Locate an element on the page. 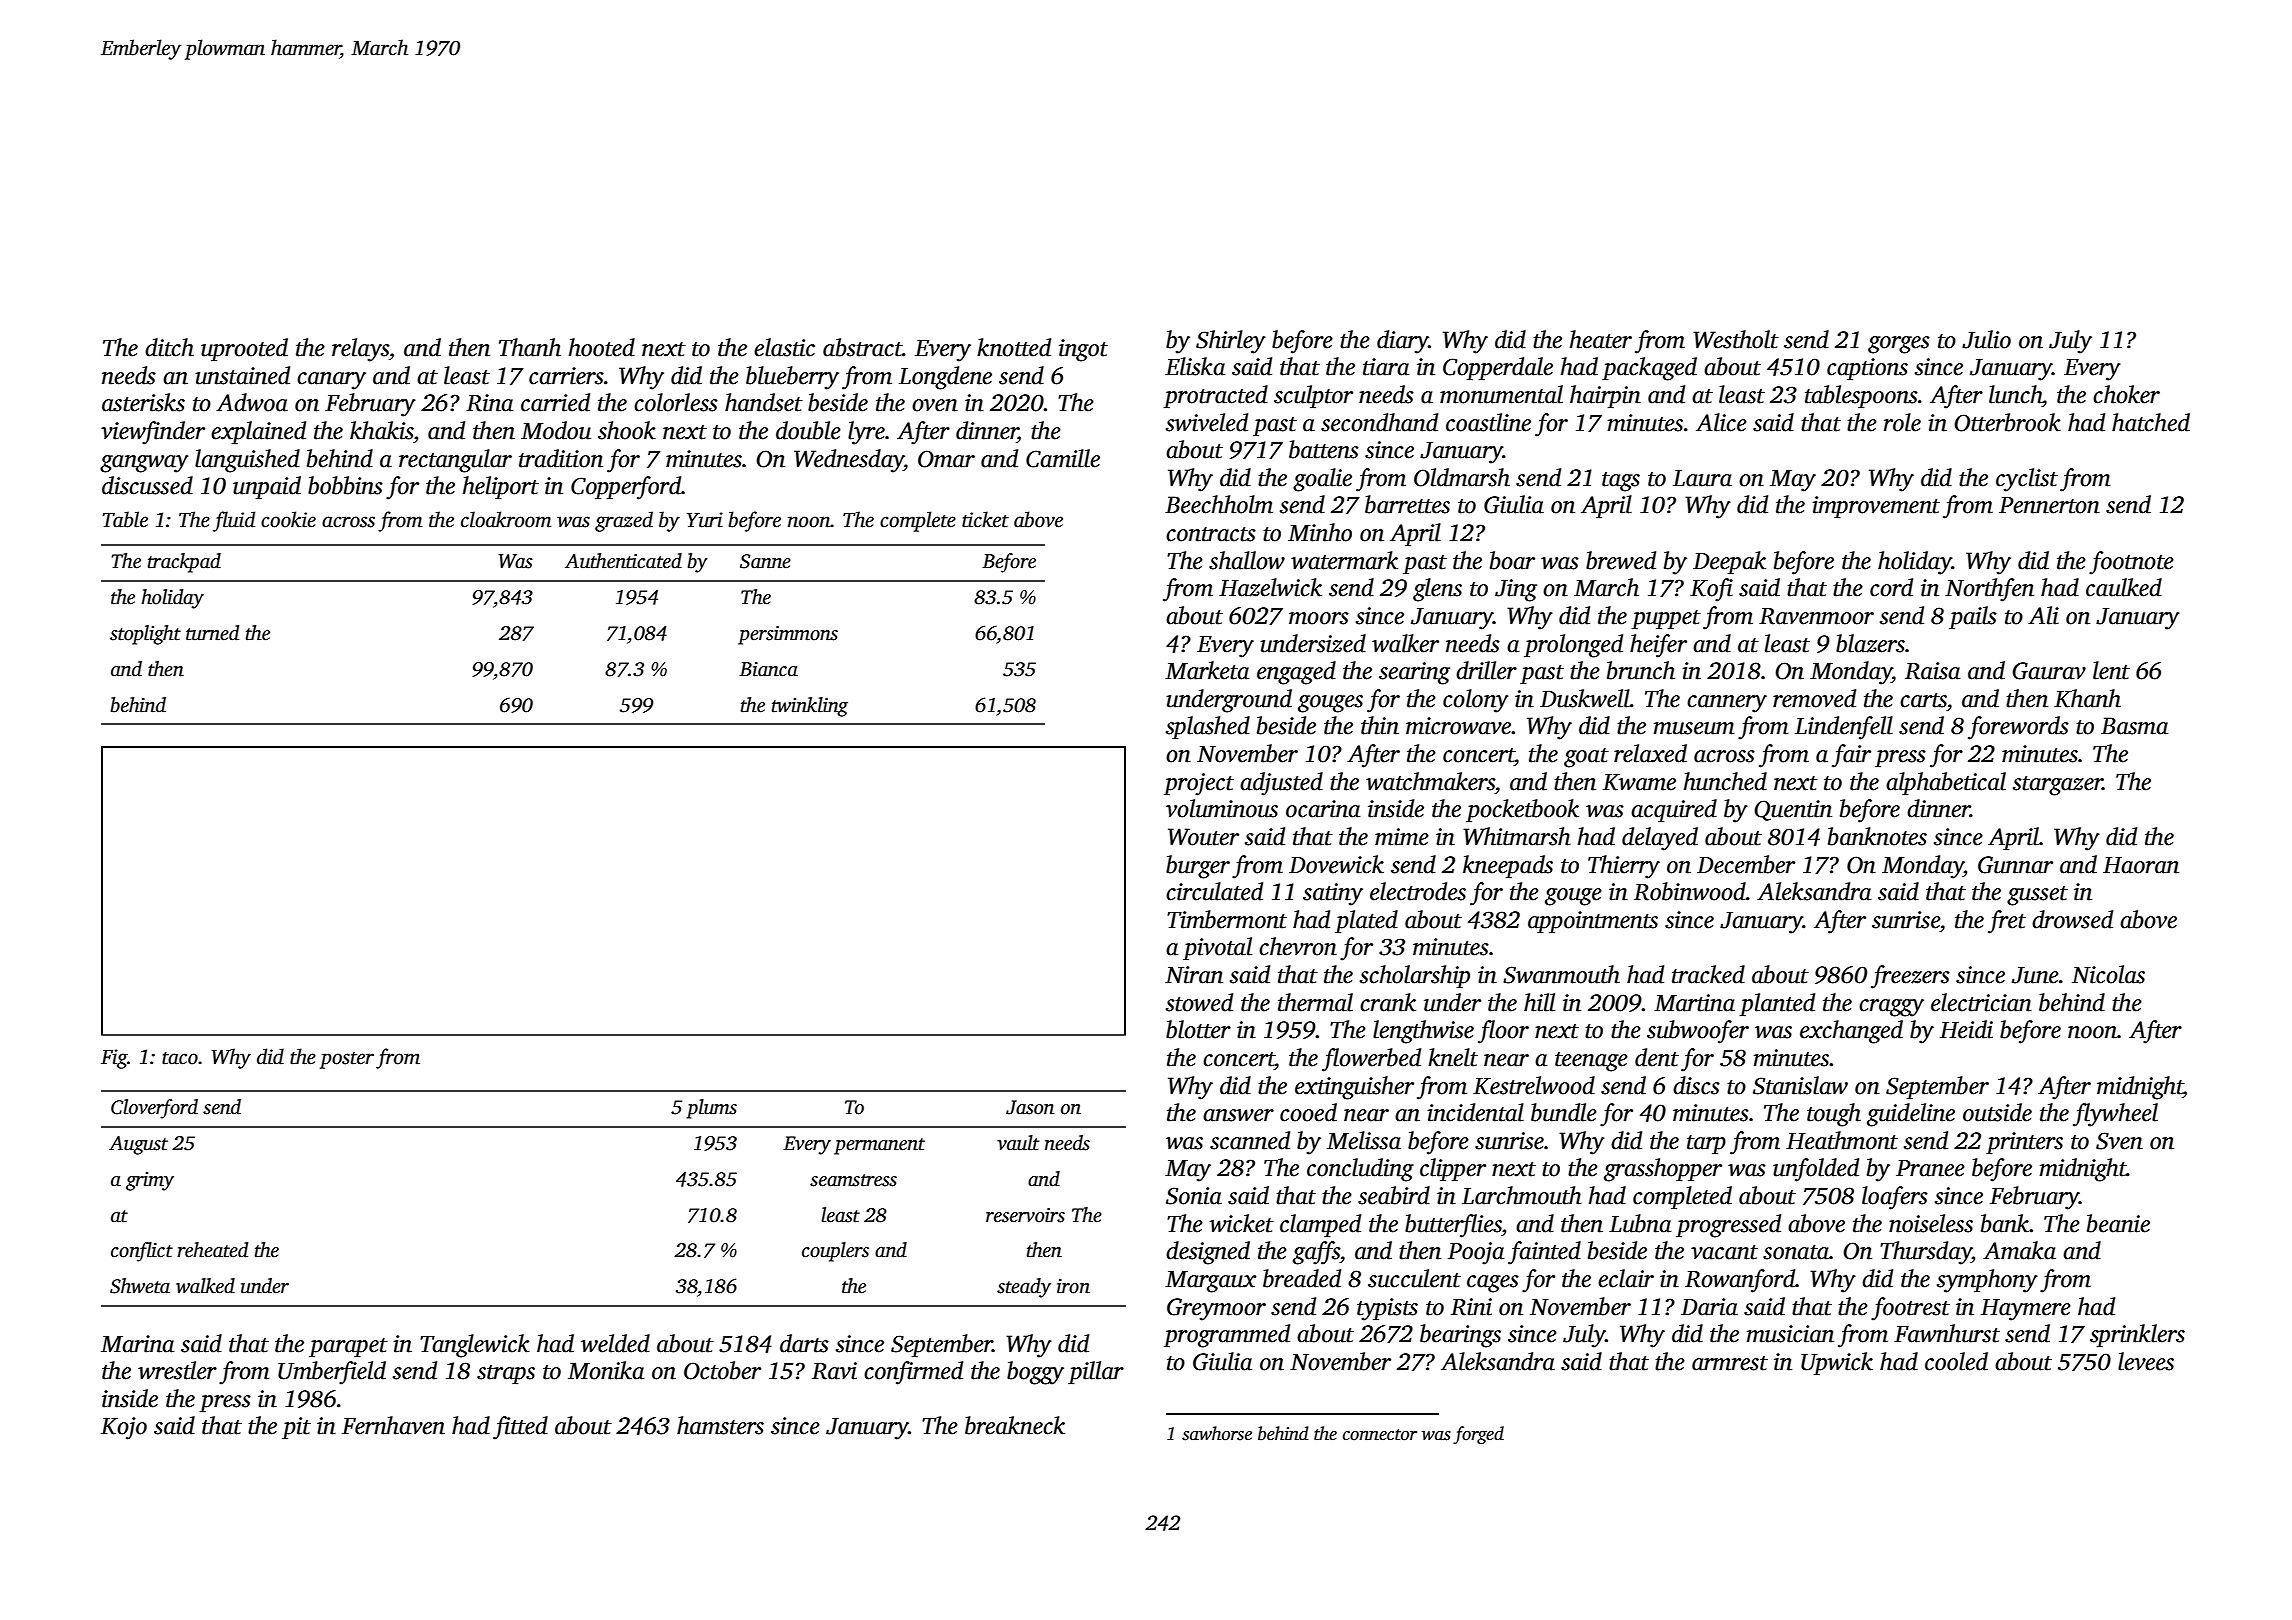 The image size is (2292, 1620). lunch is located at coordinates (2015, 394).
